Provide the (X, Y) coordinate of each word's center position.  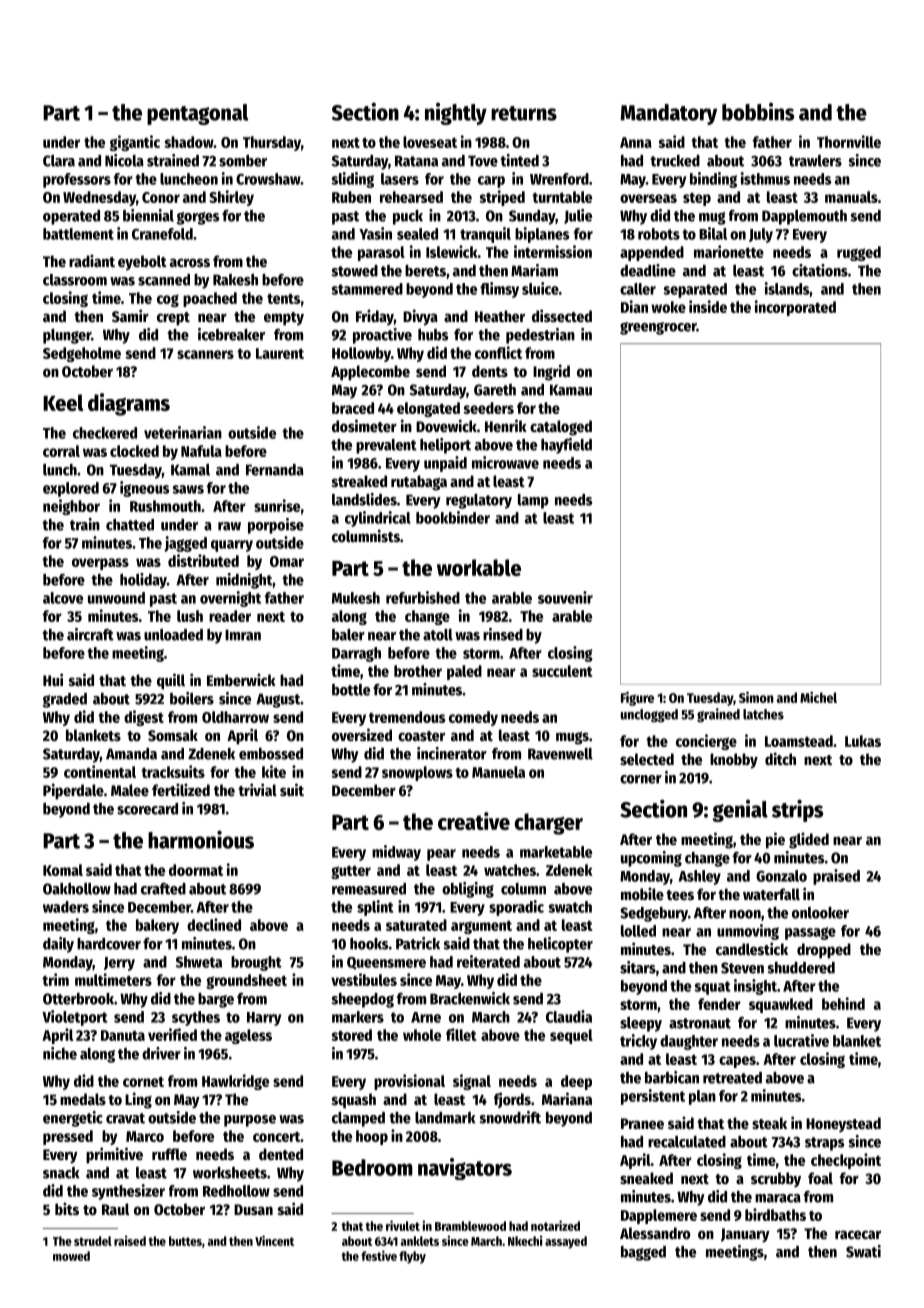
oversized (362, 734)
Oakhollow (77, 889)
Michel (818, 697)
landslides (364, 499)
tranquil (485, 235)
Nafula (201, 451)
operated (71, 217)
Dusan (253, 1209)
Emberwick (241, 679)
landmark (445, 1118)
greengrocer (658, 328)
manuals (851, 197)
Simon (756, 697)
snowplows (417, 773)
